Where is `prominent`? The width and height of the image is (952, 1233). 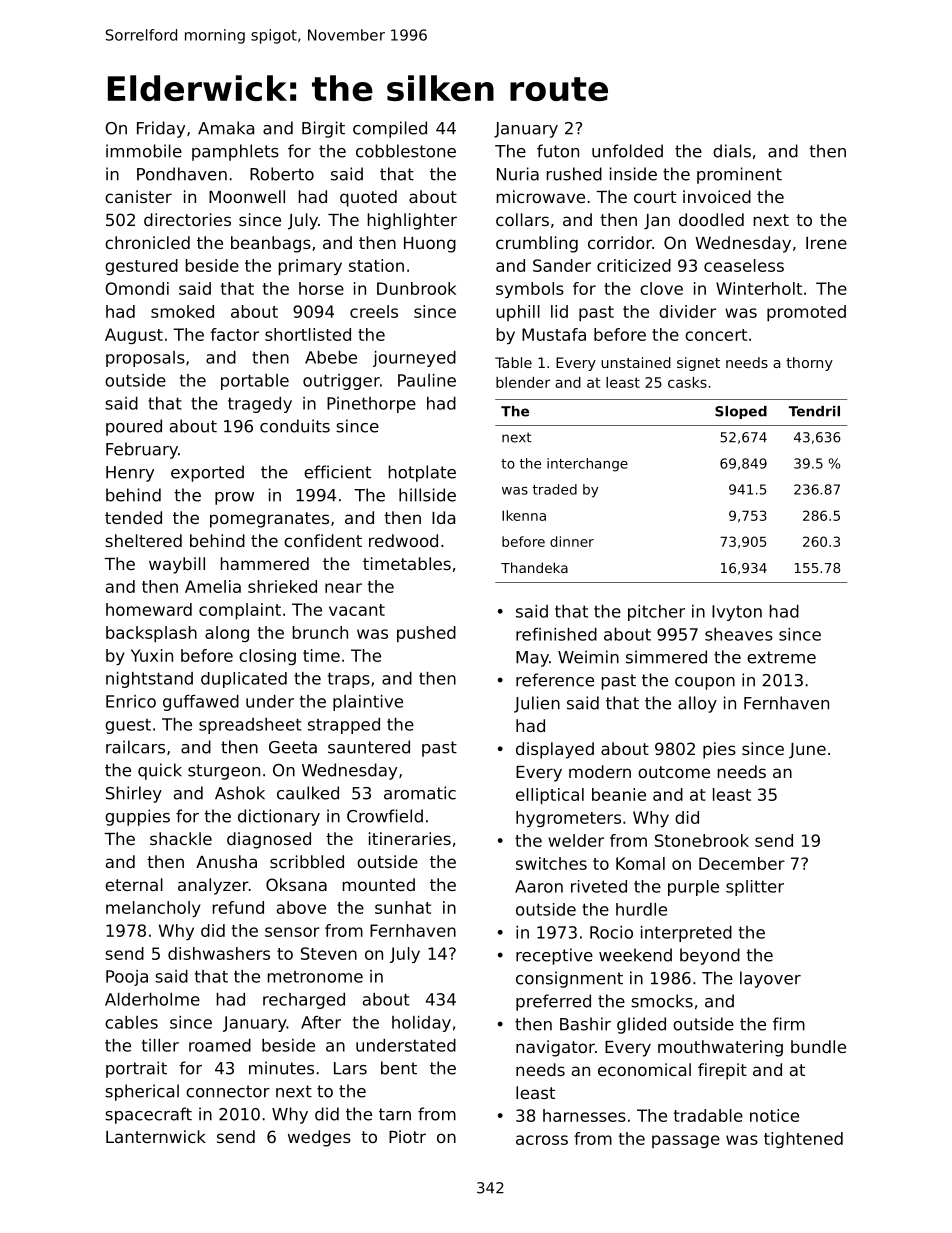
prominent is located at coordinates (739, 175).
